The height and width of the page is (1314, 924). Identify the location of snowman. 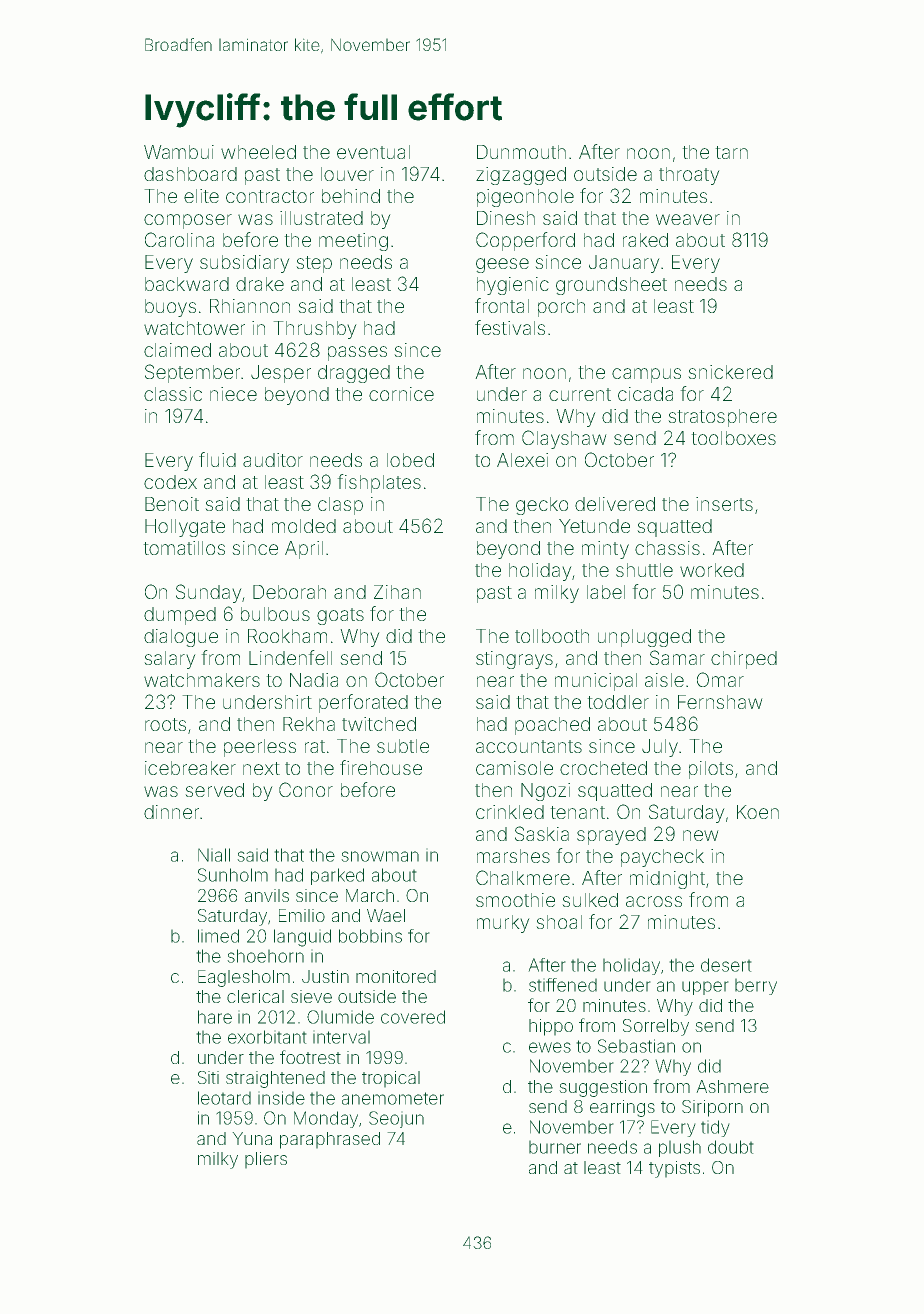
(380, 856).
